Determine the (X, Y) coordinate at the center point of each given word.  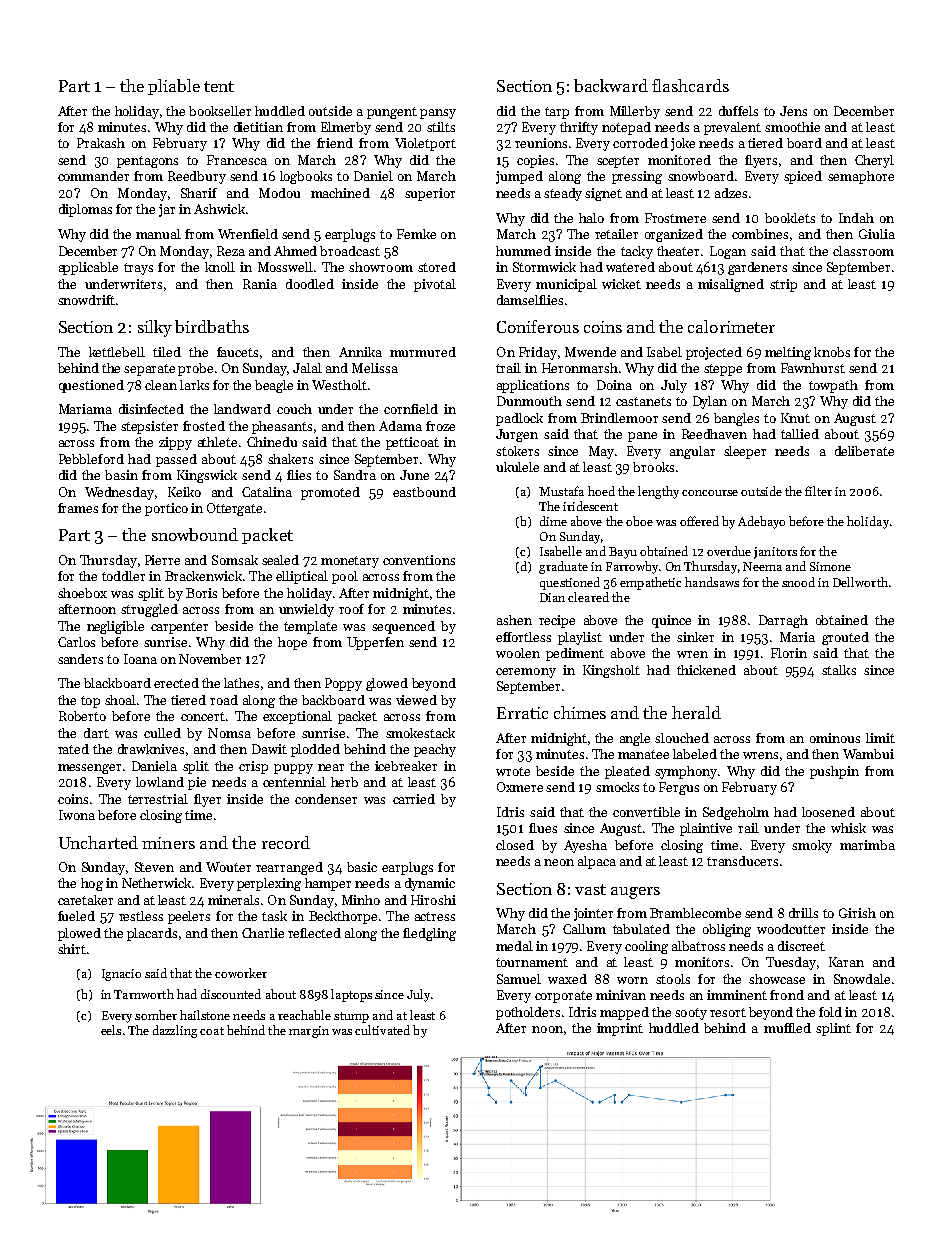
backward (611, 85)
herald (696, 712)
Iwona (77, 815)
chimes (580, 712)
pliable (174, 87)
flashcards (690, 85)
